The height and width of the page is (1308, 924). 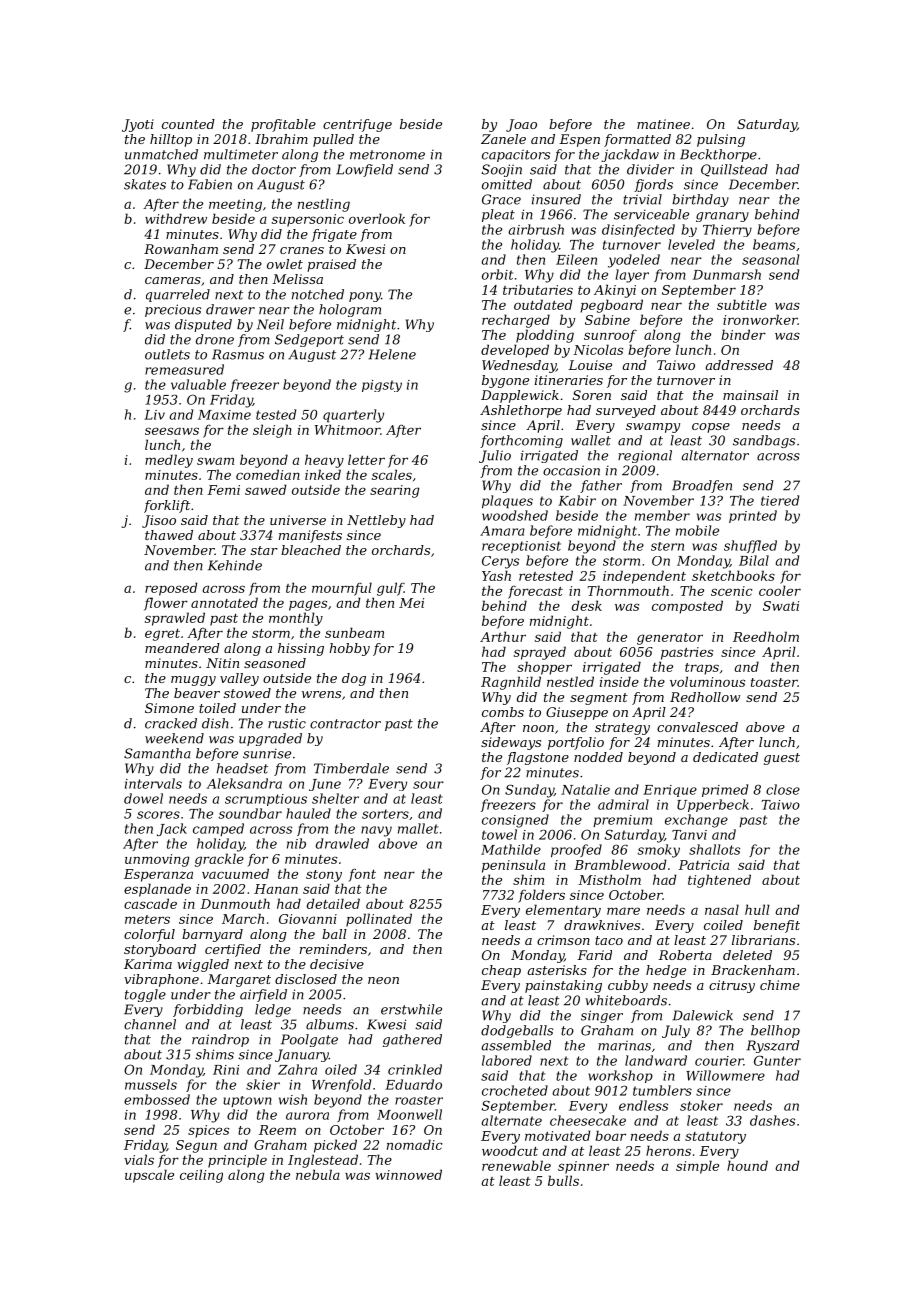 What do you see at coordinates (330, 1024) in the page?
I see `albums` at bounding box center [330, 1024].
